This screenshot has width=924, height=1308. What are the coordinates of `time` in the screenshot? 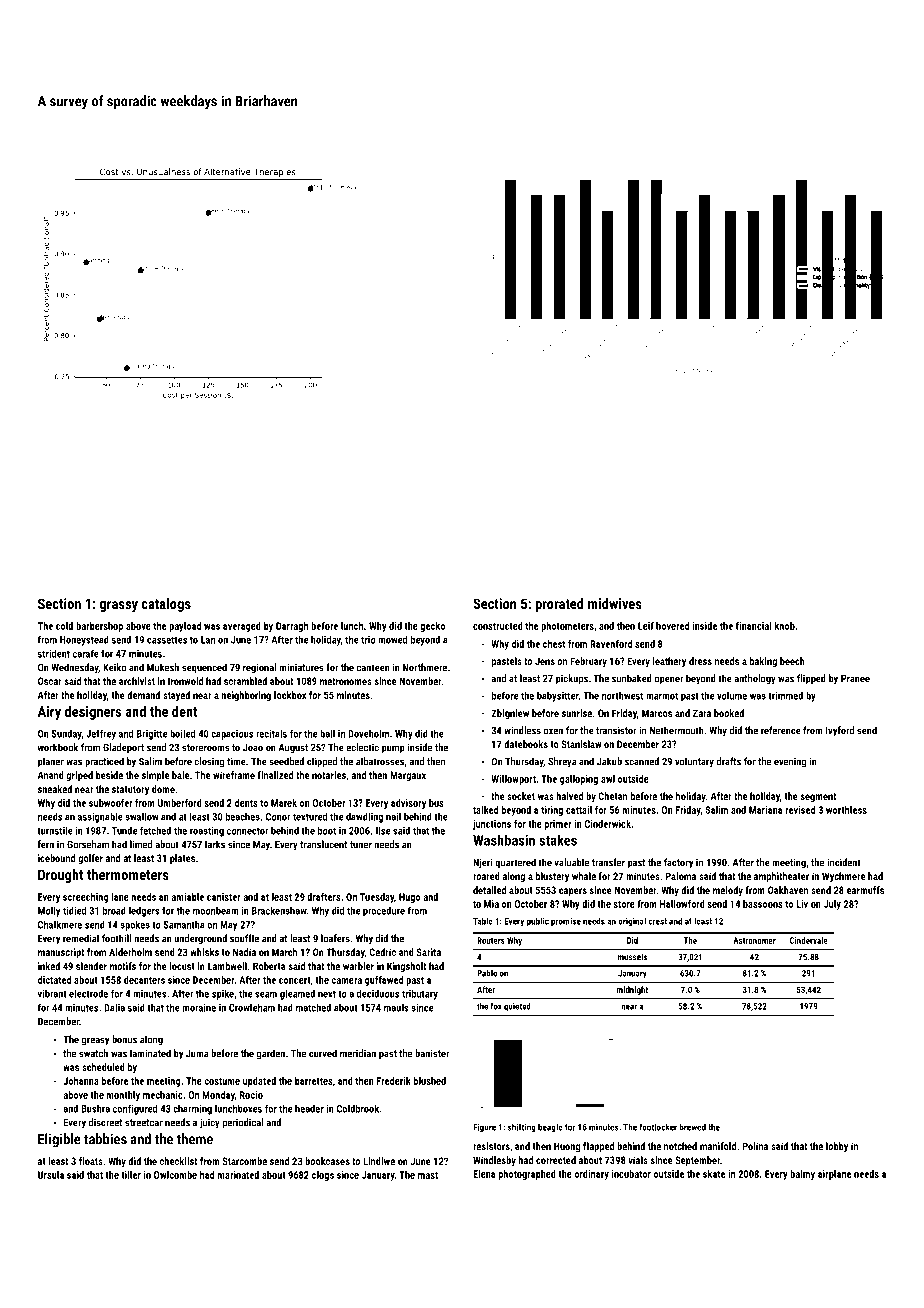 It's located at (236, 761).
